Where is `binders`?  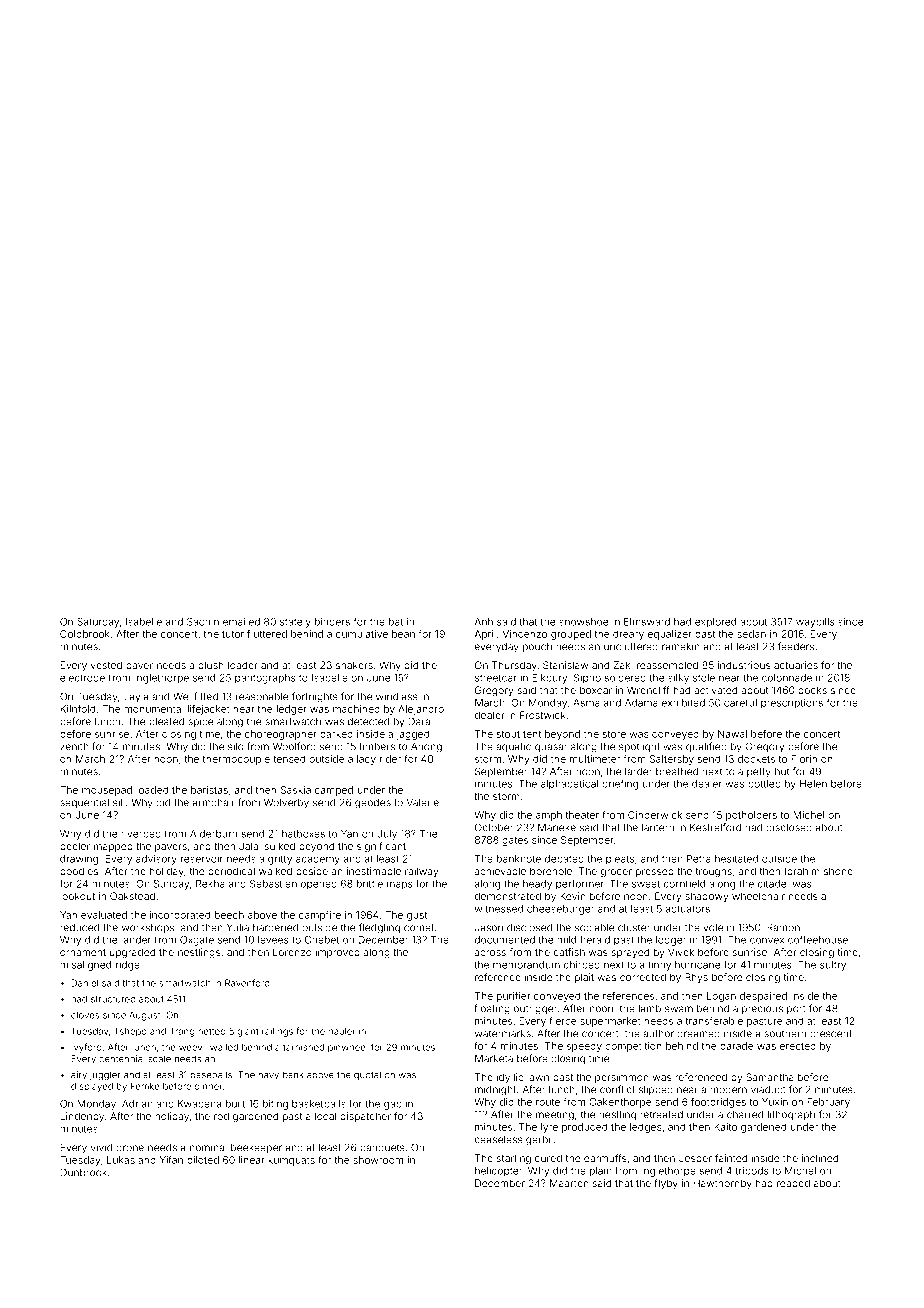
binders is located at coordinates (332, 622).
